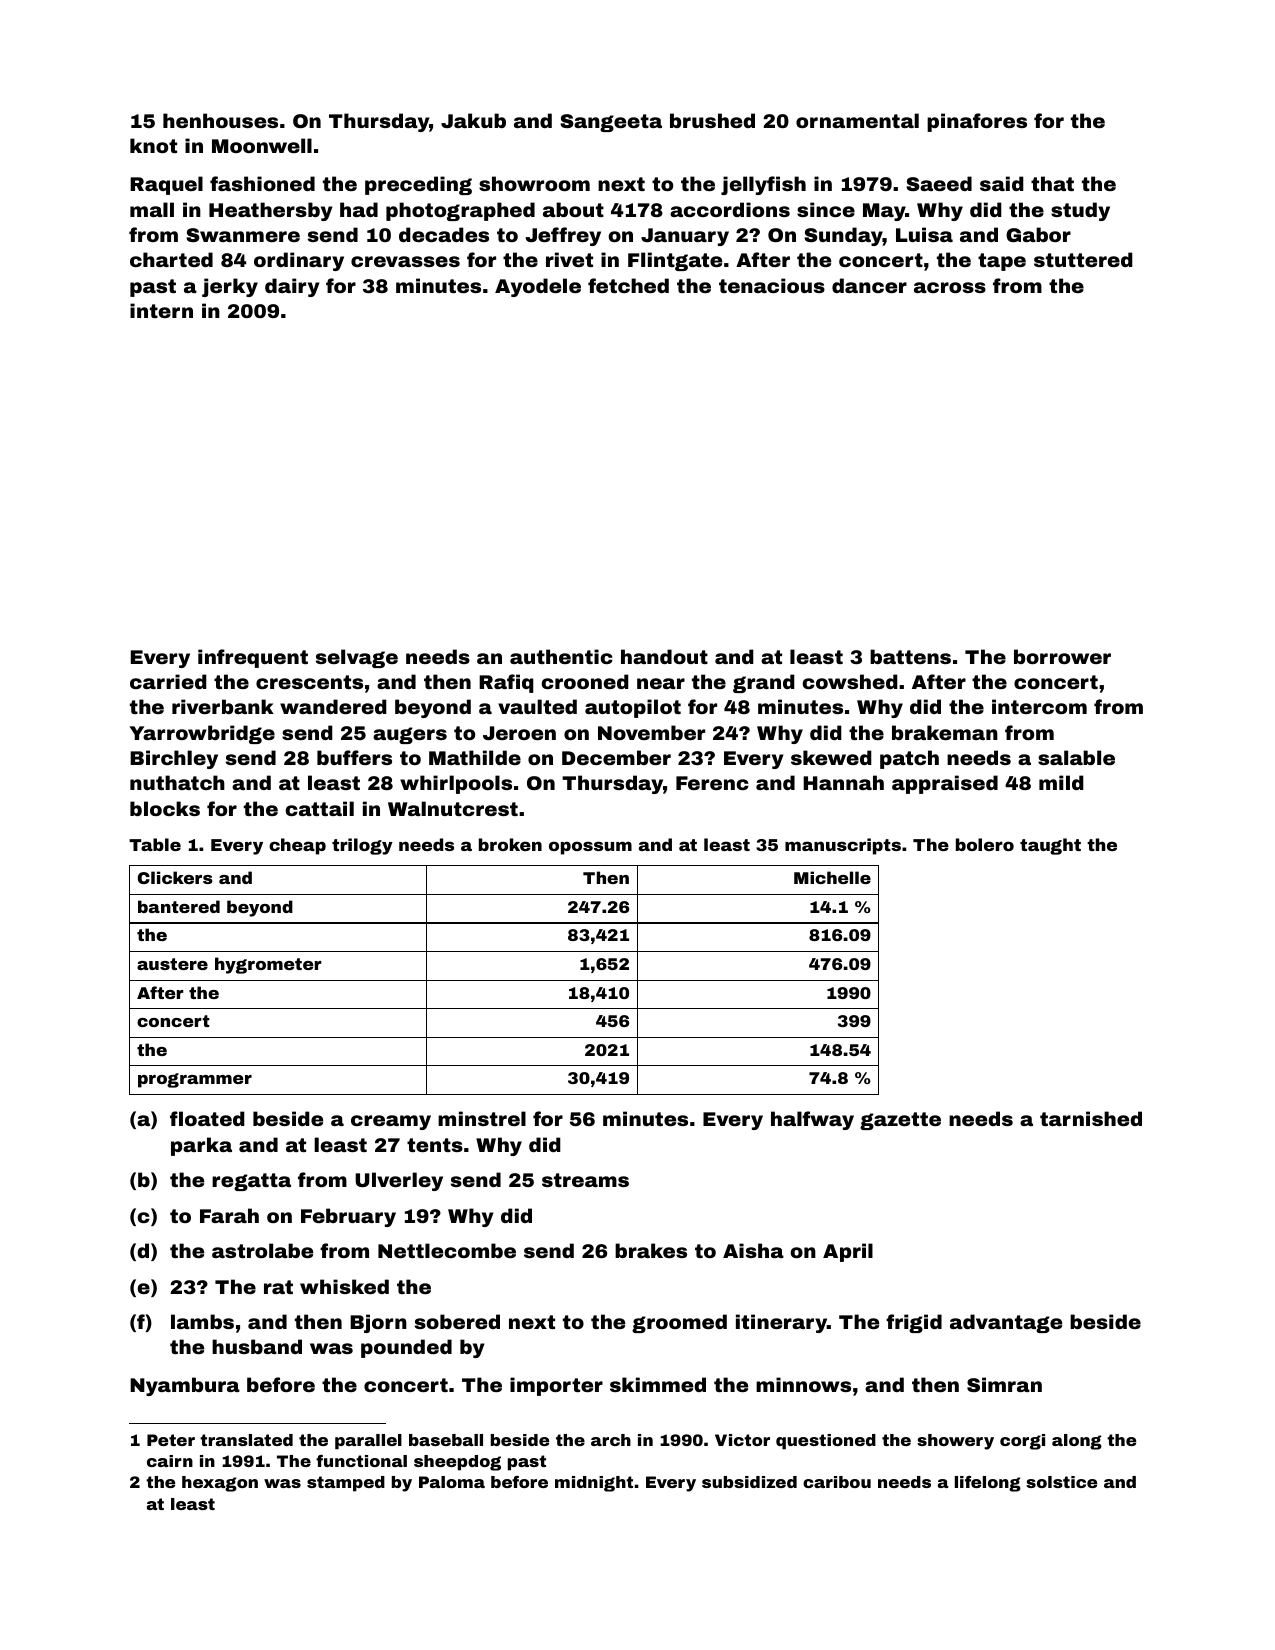 Image resolution: width=1275 pixels, height=1650 pixels. Describe the element at coordinates (869, 285) in the page. I see `dancer` at that location.
